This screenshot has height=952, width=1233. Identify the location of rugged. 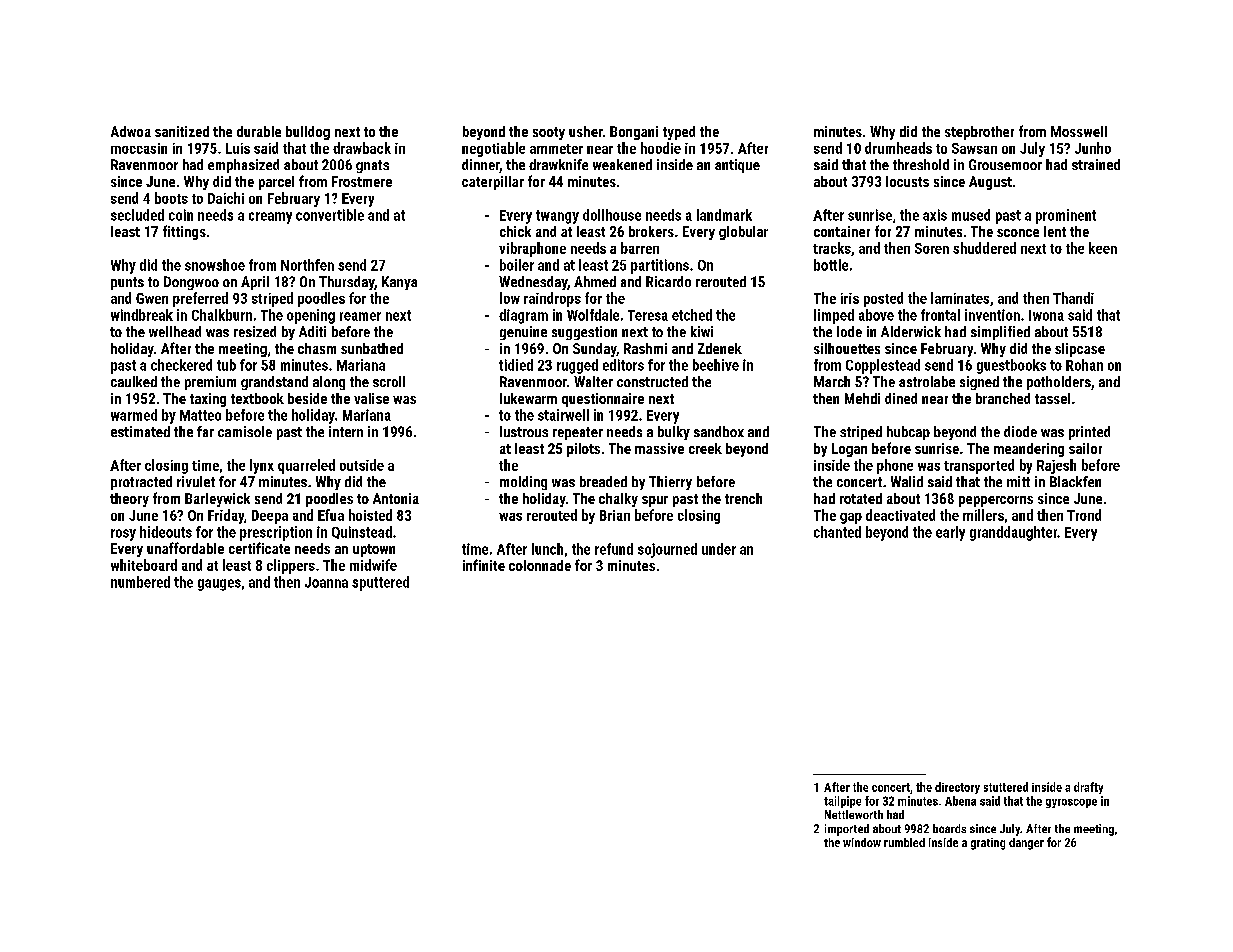
(577, 366).
